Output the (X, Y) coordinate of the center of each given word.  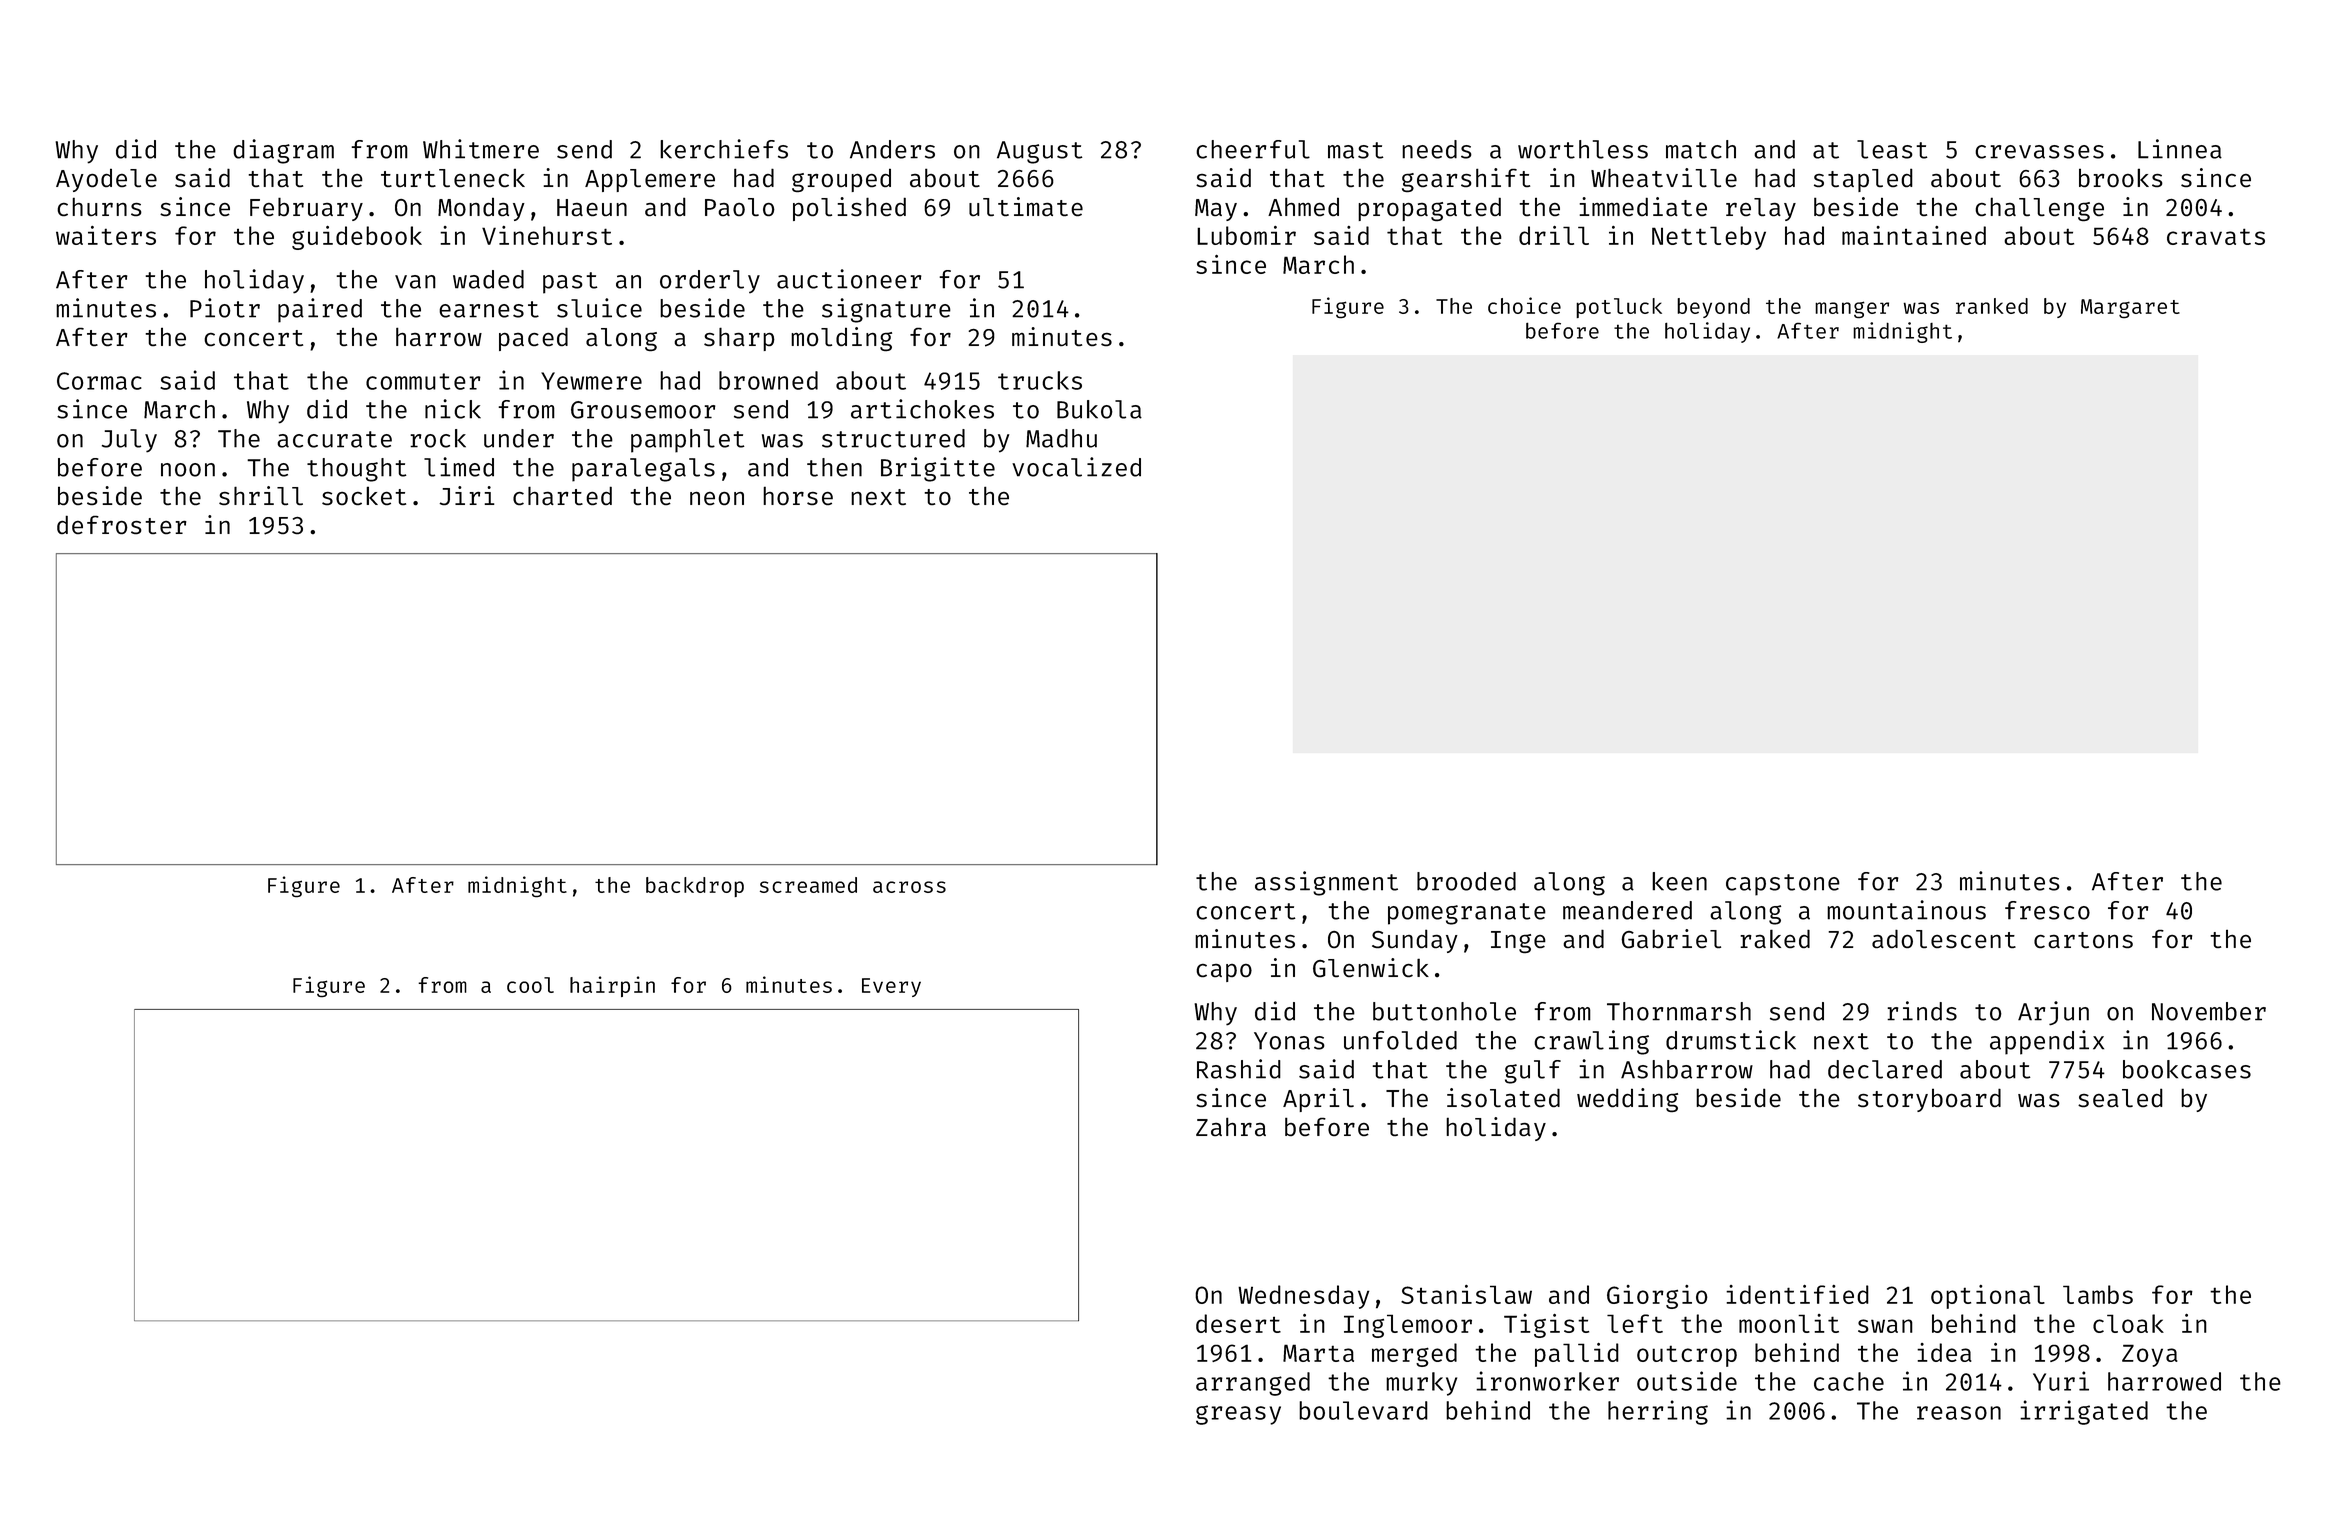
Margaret (2130, 308)
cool (530, 985)
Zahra (1231, 1126)
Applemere (650, 180)
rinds (1922, 1011)
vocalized (1076, 467)
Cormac (99, 381)
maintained (1914, 235)
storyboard (1929, 1100)
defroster (122, 524)
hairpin (612, 986)
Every (891, 987)
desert (1238, 1323)
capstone (1783, 885)
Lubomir (1246, 235)
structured (893, 438)
